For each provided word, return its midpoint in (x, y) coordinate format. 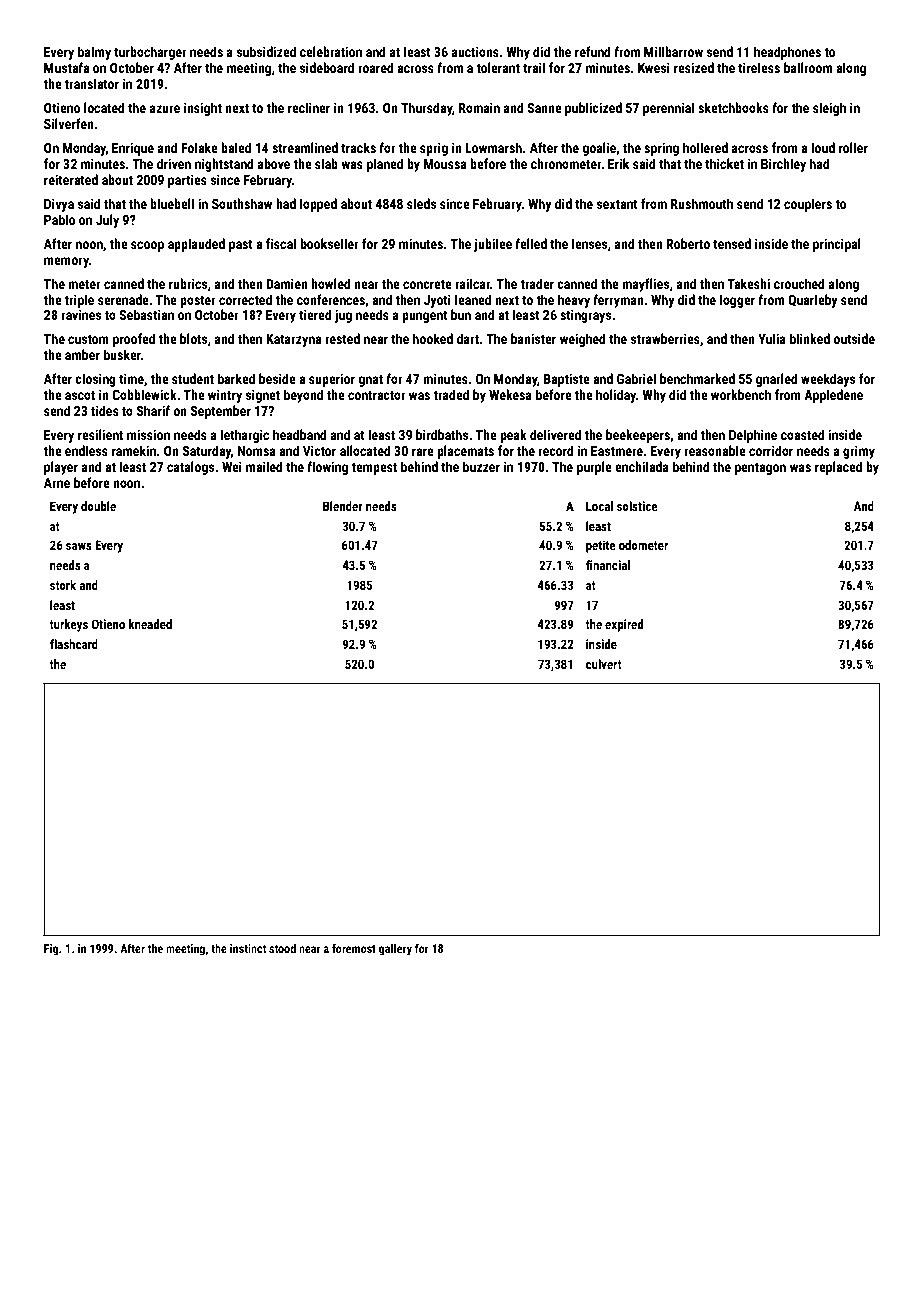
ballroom (808, 67)
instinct (248, 948)
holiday (616, 396)
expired (624, 625)
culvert (604, 664)
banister (533, 338)
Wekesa (510, 394)
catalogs (190, 468)
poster (198, 302)
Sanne (544, 108)
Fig (51, 950)
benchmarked (697, 378)
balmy (94, 53)
